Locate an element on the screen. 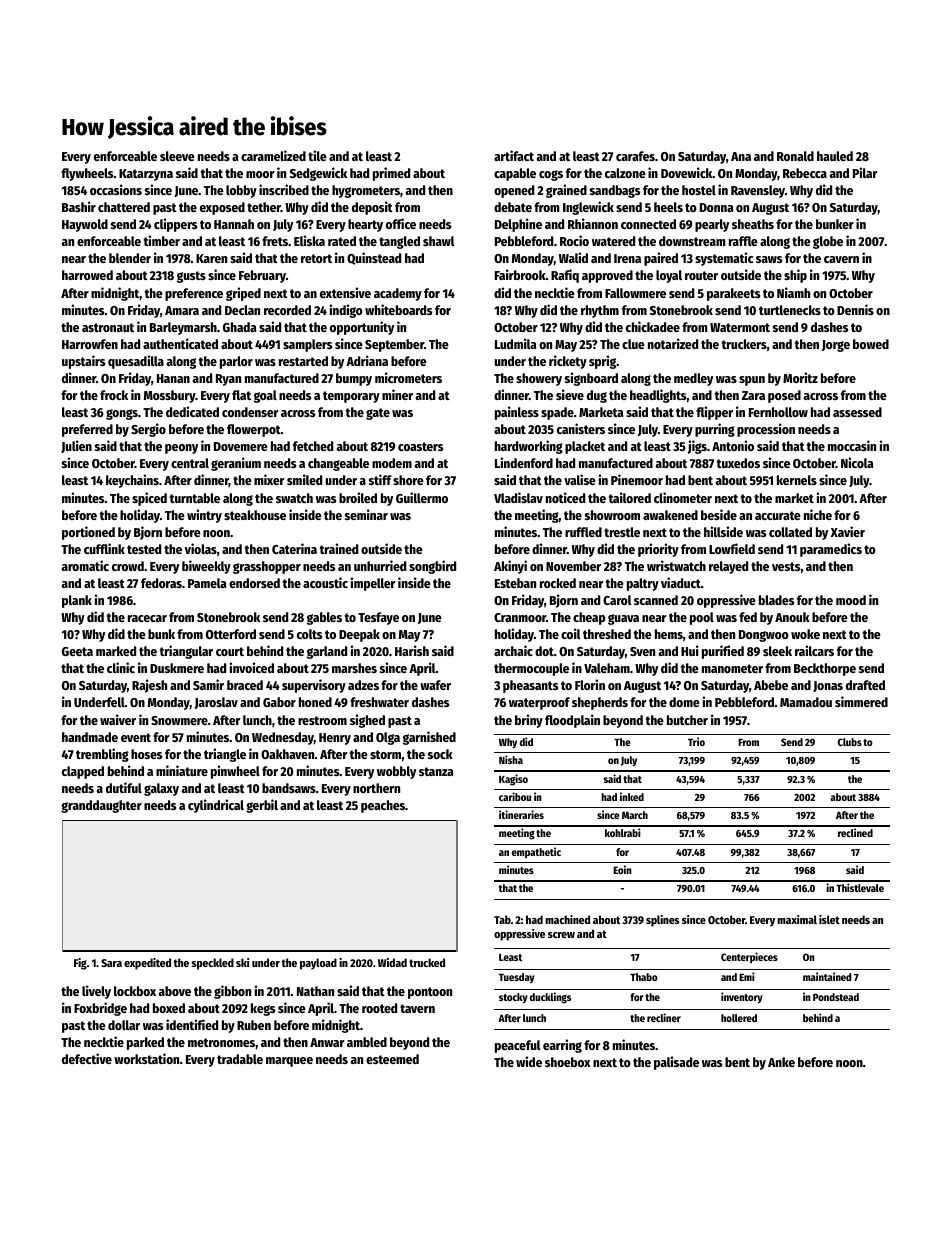 This screenshot has height=1233, width=952. marquee is located at coordinates (289, 1062).
